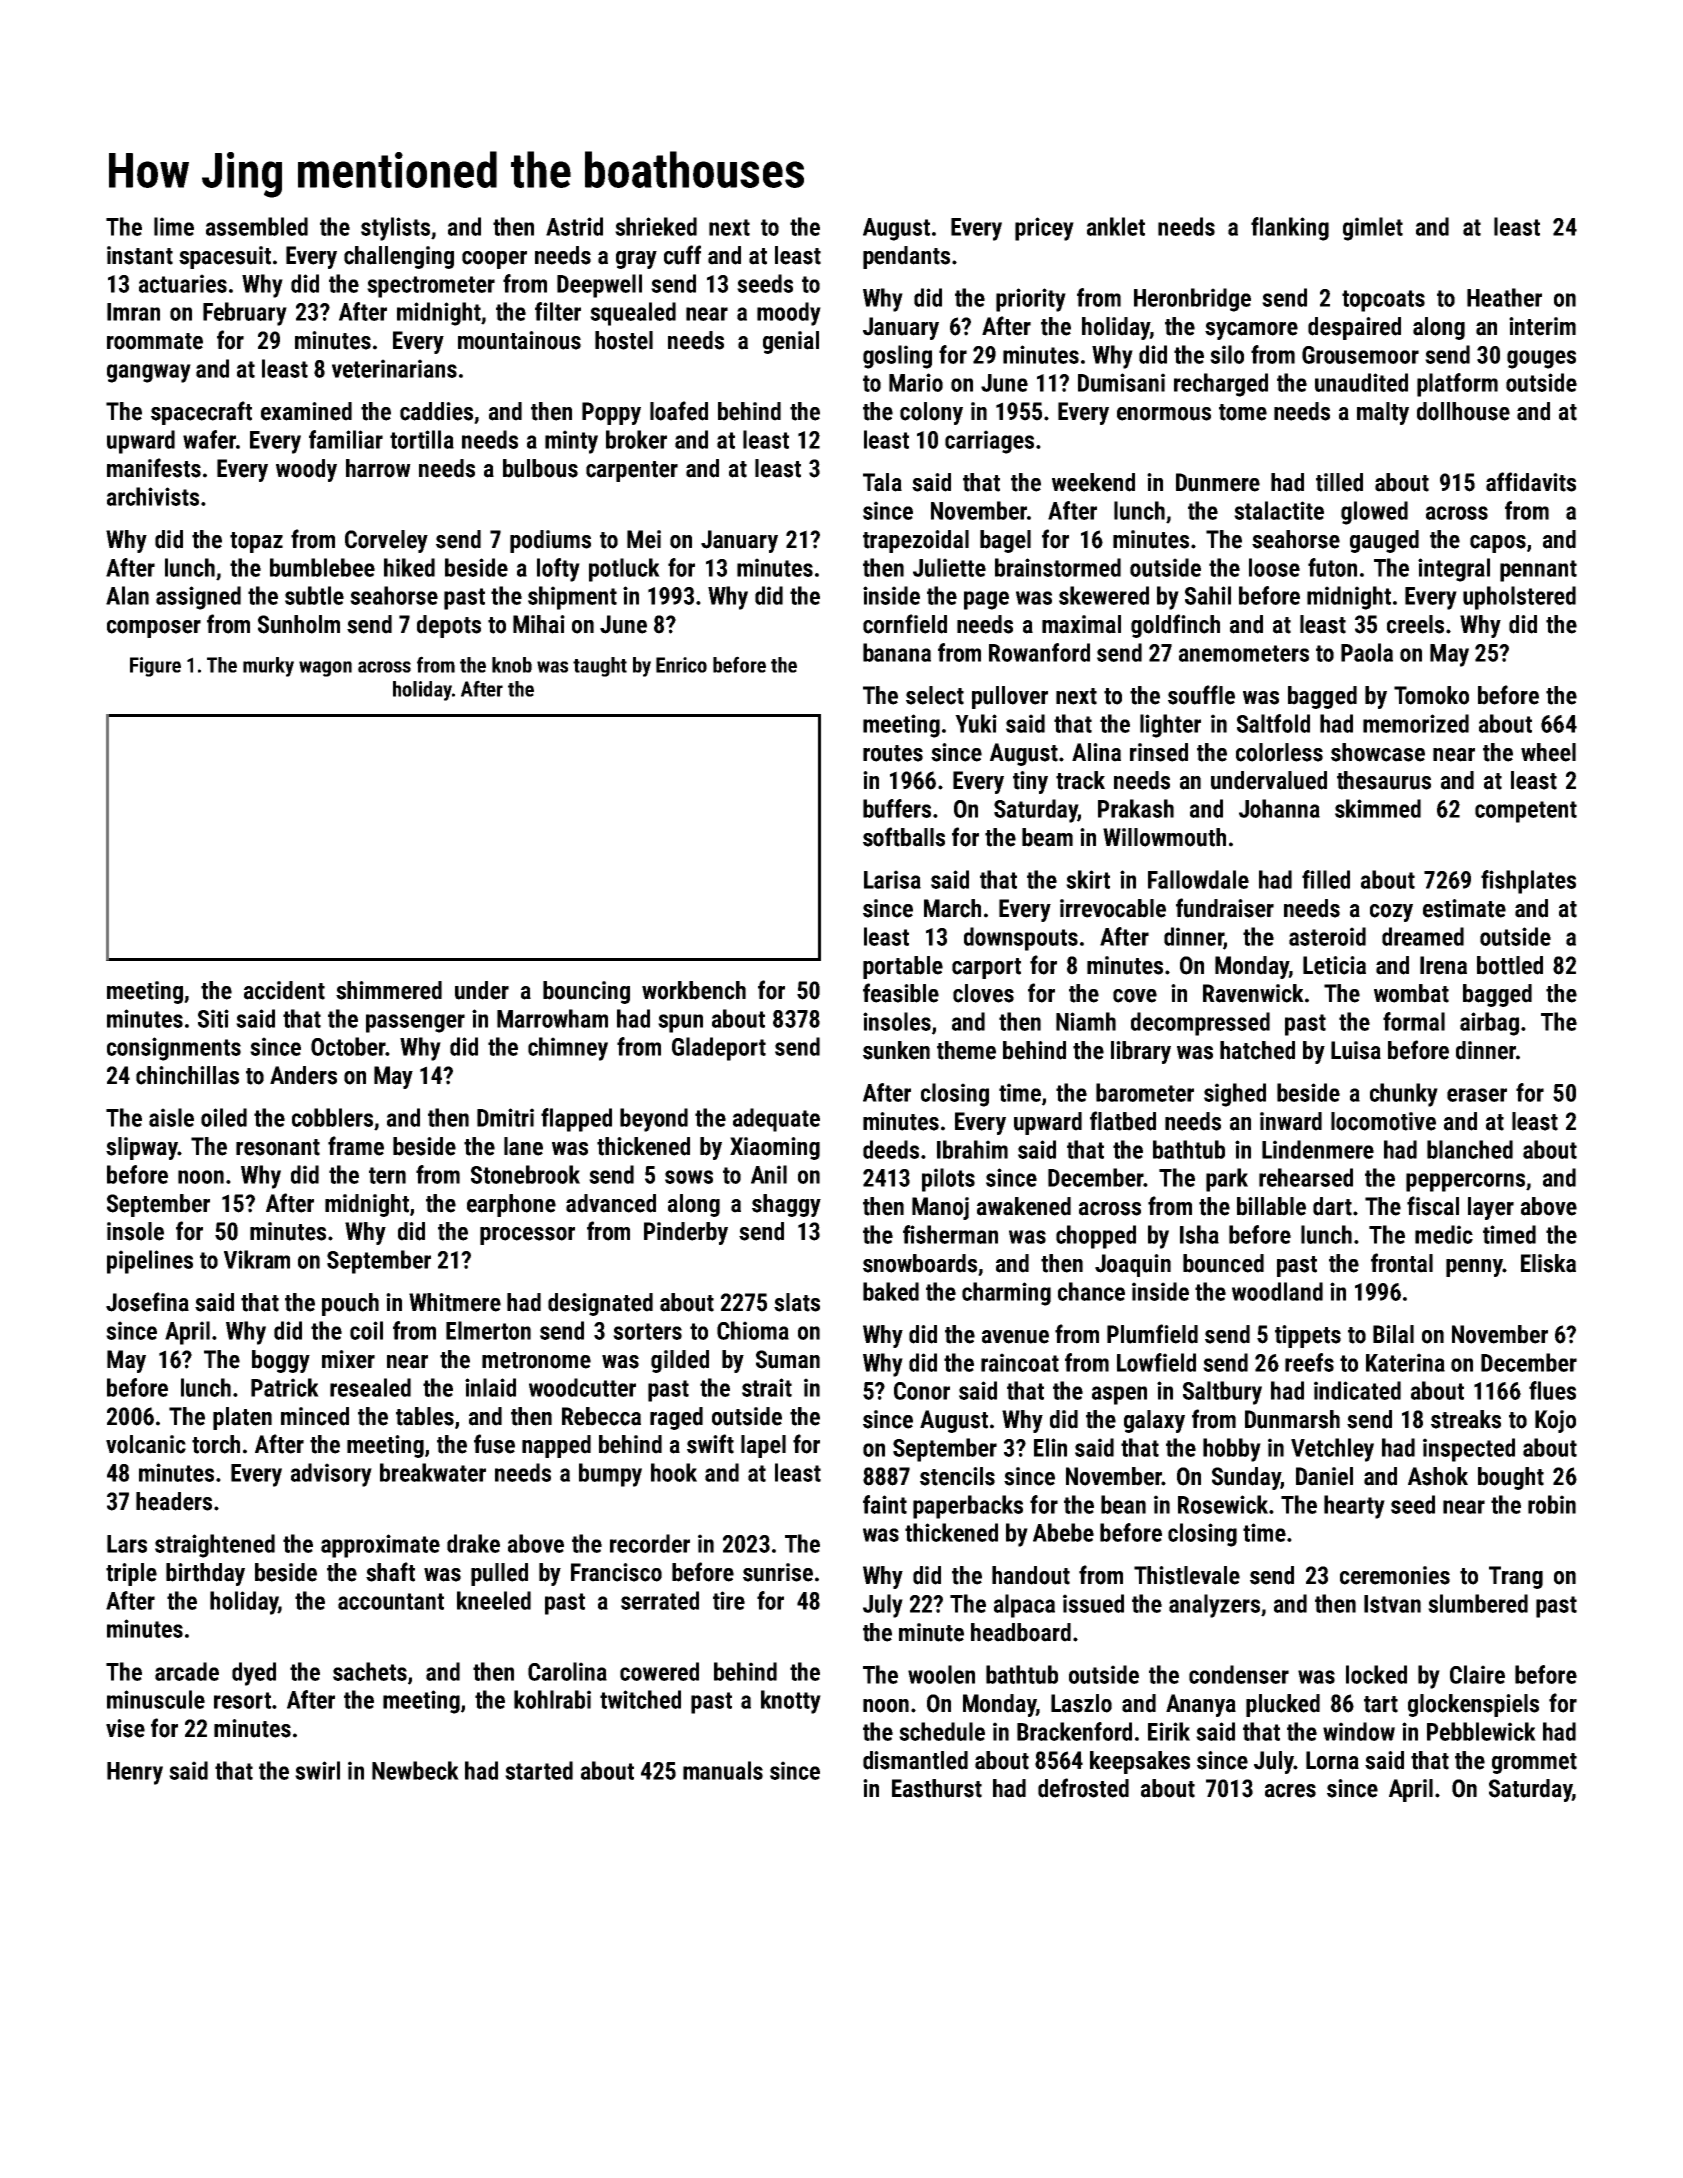 The height and width of the screenshot is (2178, 1683). I want to click on ceremonies, so click(1395, 1575).
